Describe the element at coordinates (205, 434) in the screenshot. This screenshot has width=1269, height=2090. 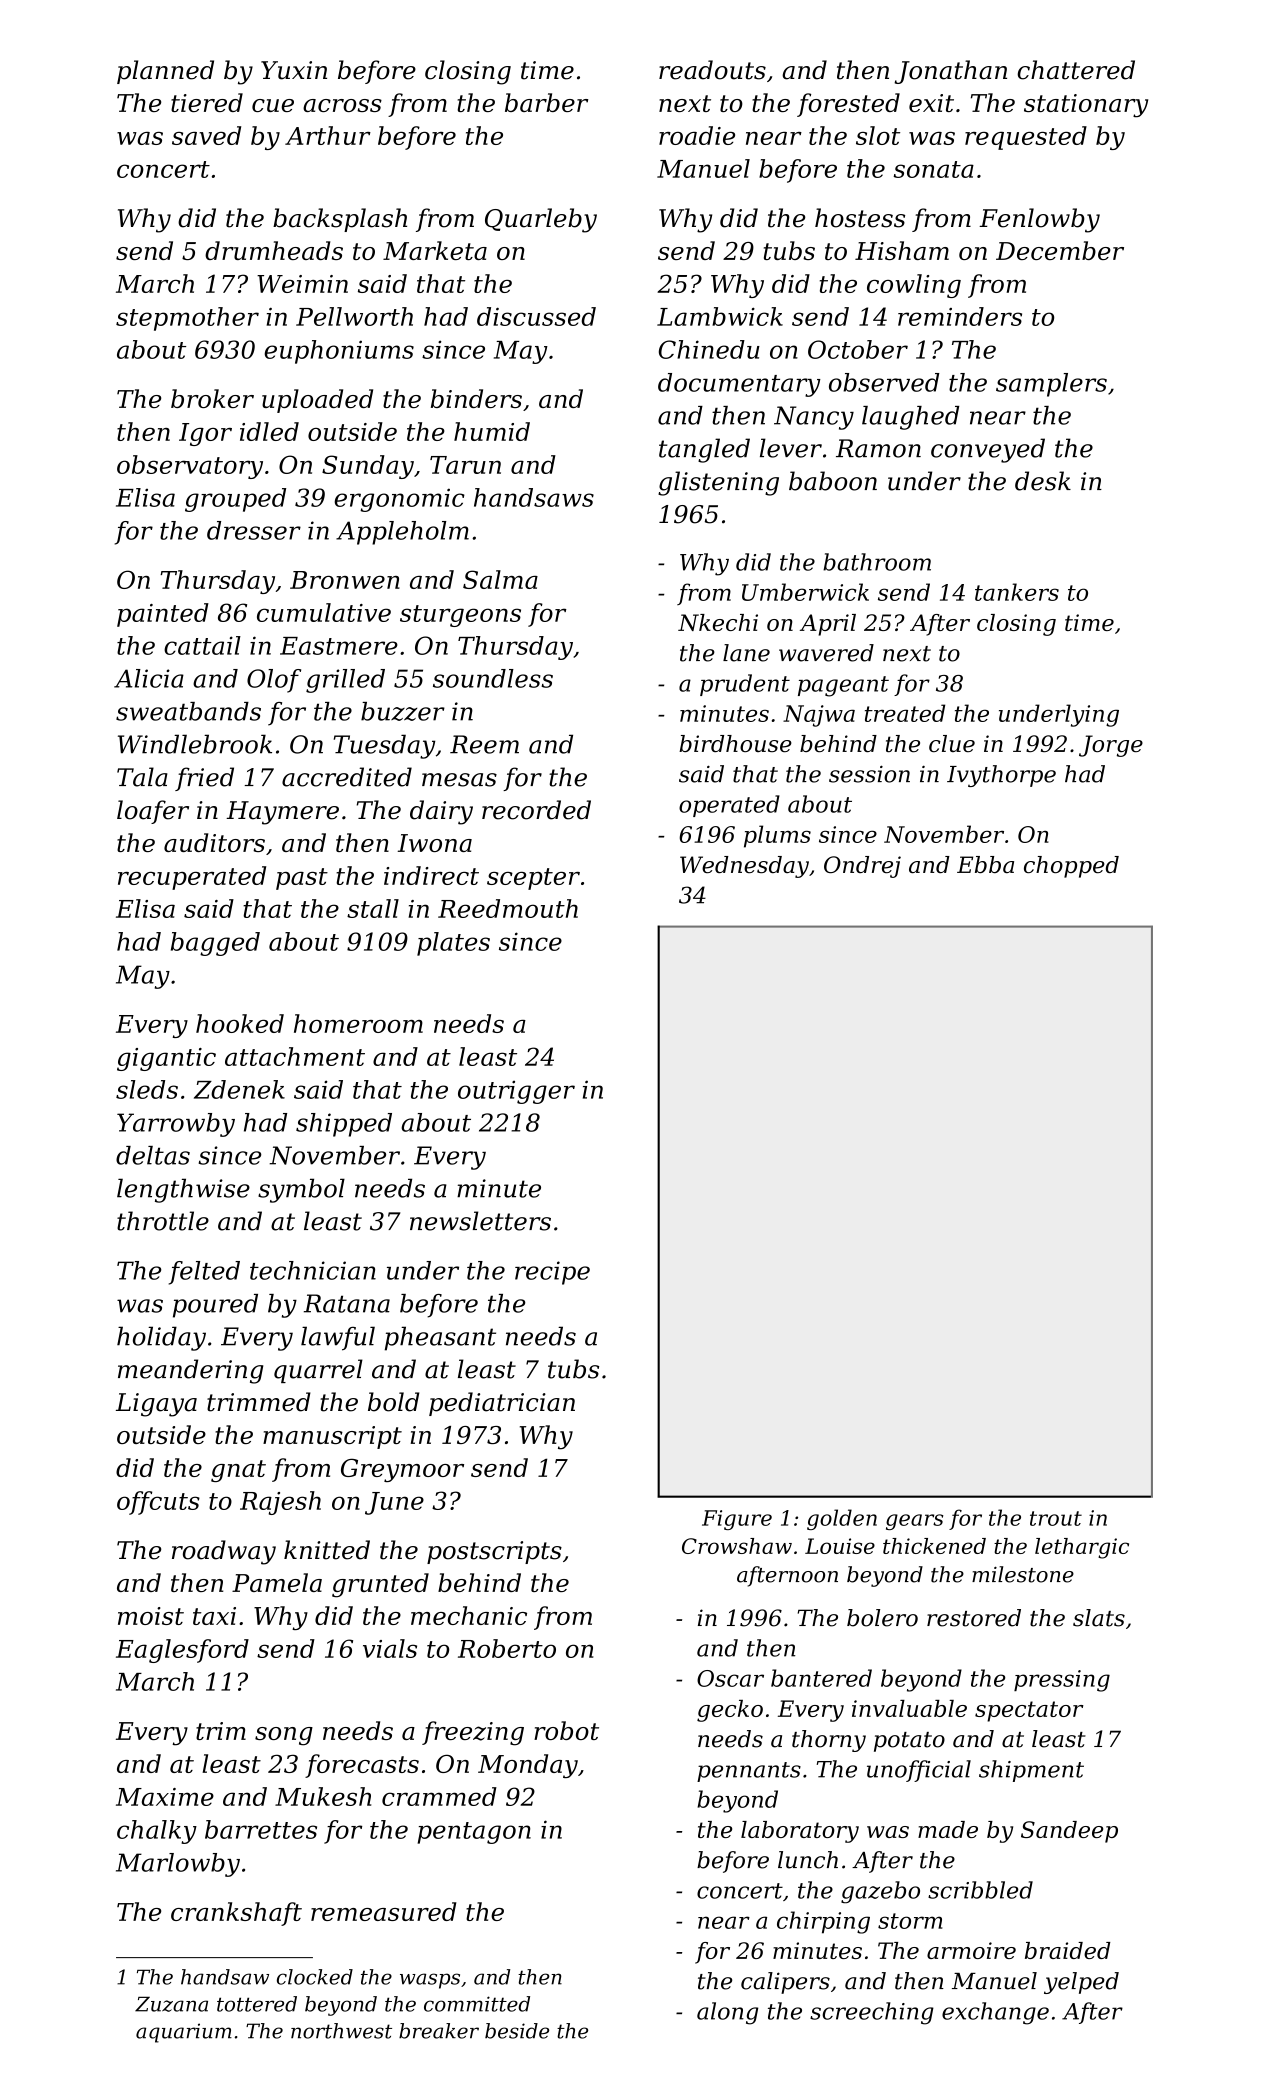
I see `Igor` at that location.
